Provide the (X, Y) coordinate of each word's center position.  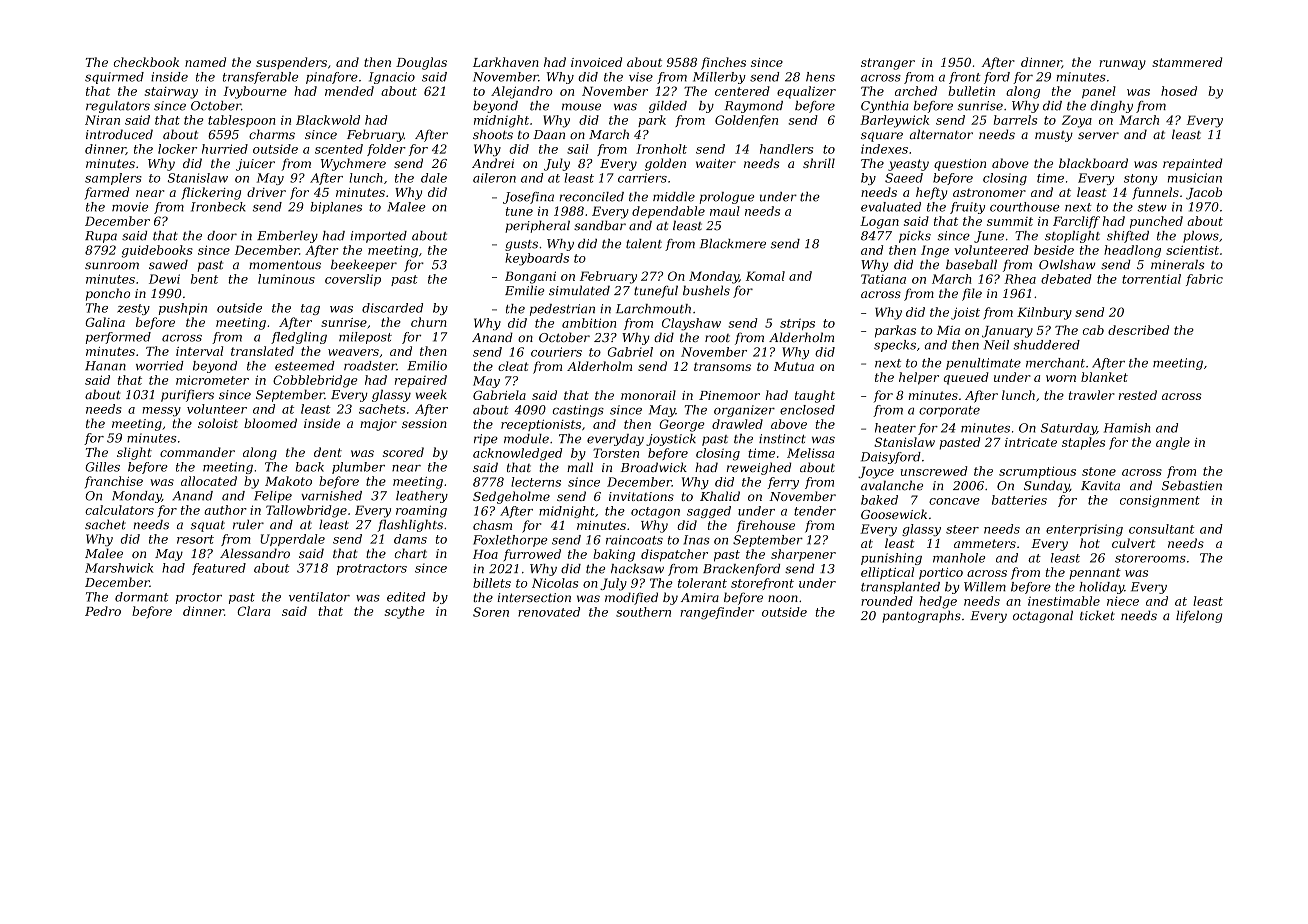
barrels (1015, 120)
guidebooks (157, 251)
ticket (1097, 615)
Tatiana (883, 279)
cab (1093, 330)
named (205, 62)
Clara (253, 611)
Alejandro (522, 92)
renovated (549, 612)
